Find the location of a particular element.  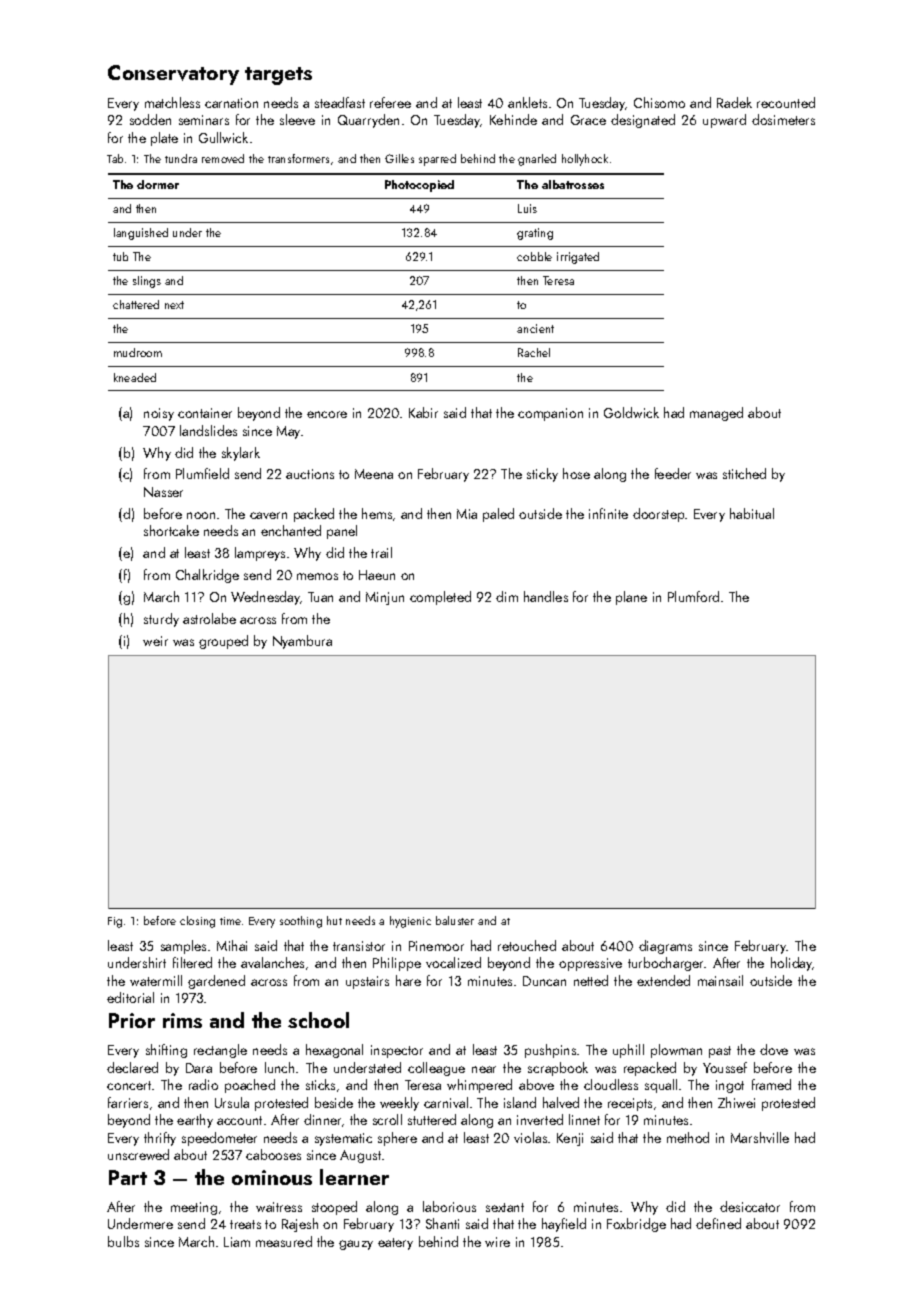

inspector is located at coordinates (397, 1051).
